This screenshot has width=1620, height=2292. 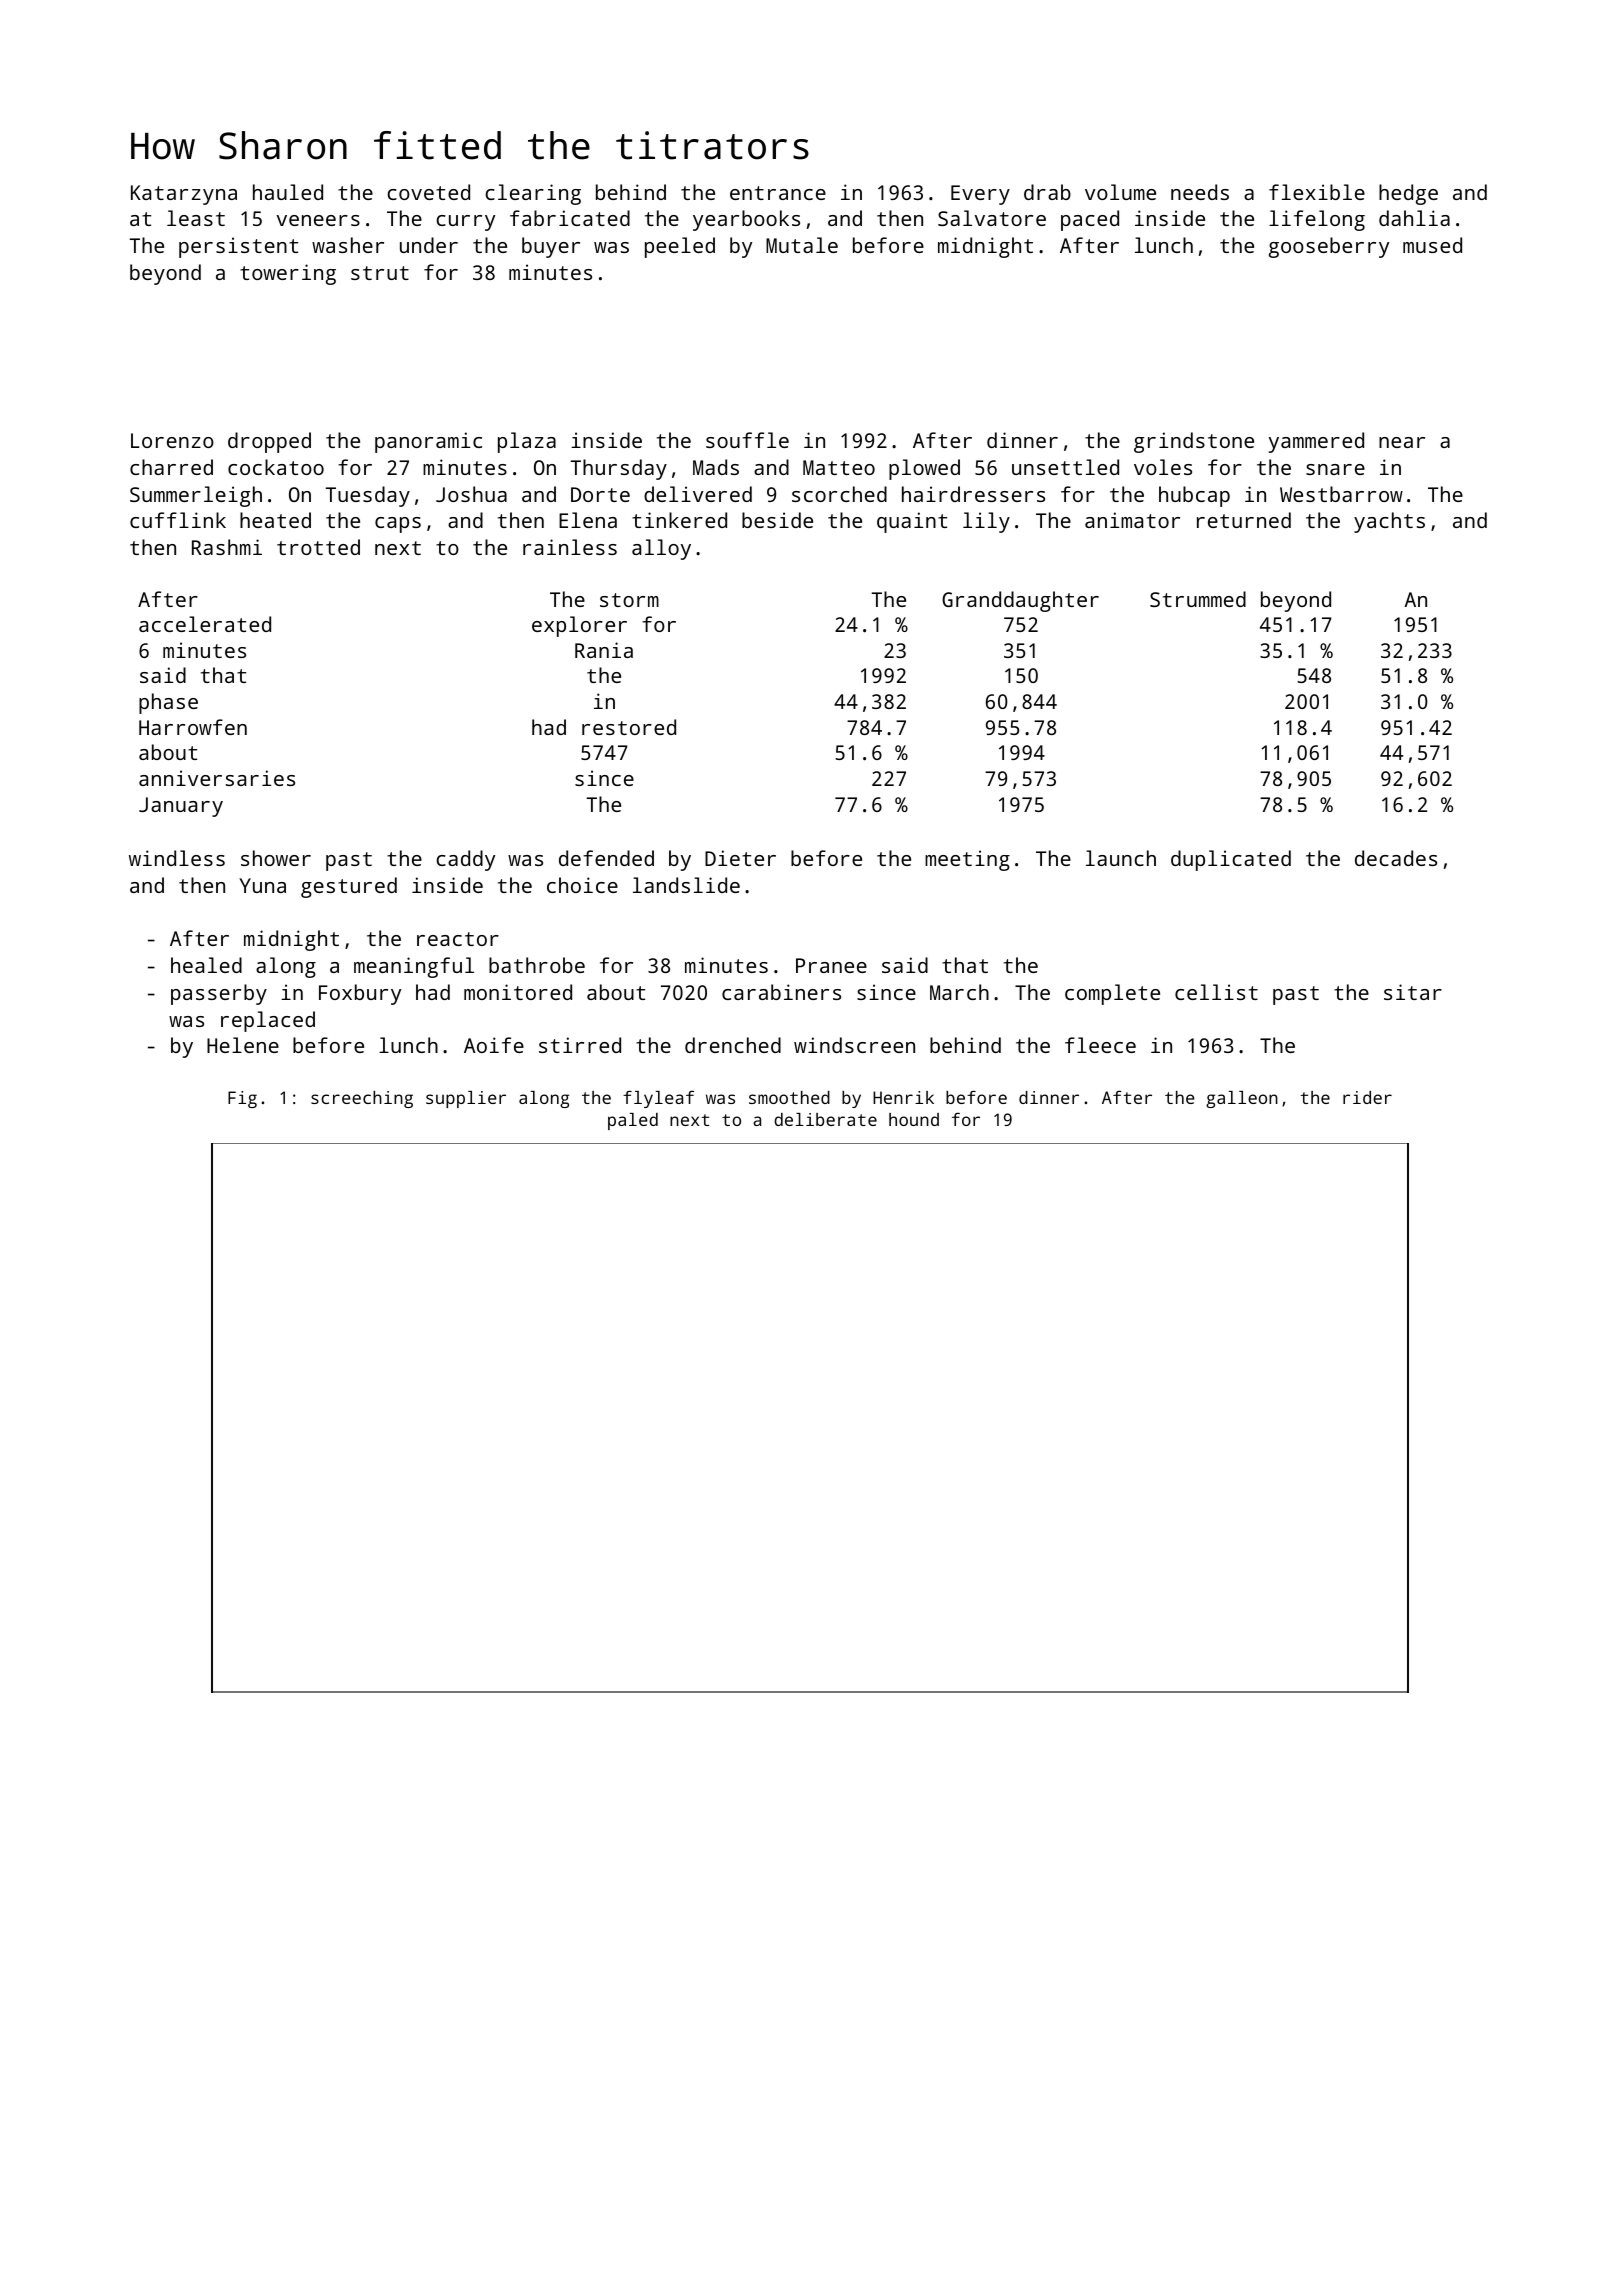 I want to click on Strummed, so click(x=1198, y=599).
